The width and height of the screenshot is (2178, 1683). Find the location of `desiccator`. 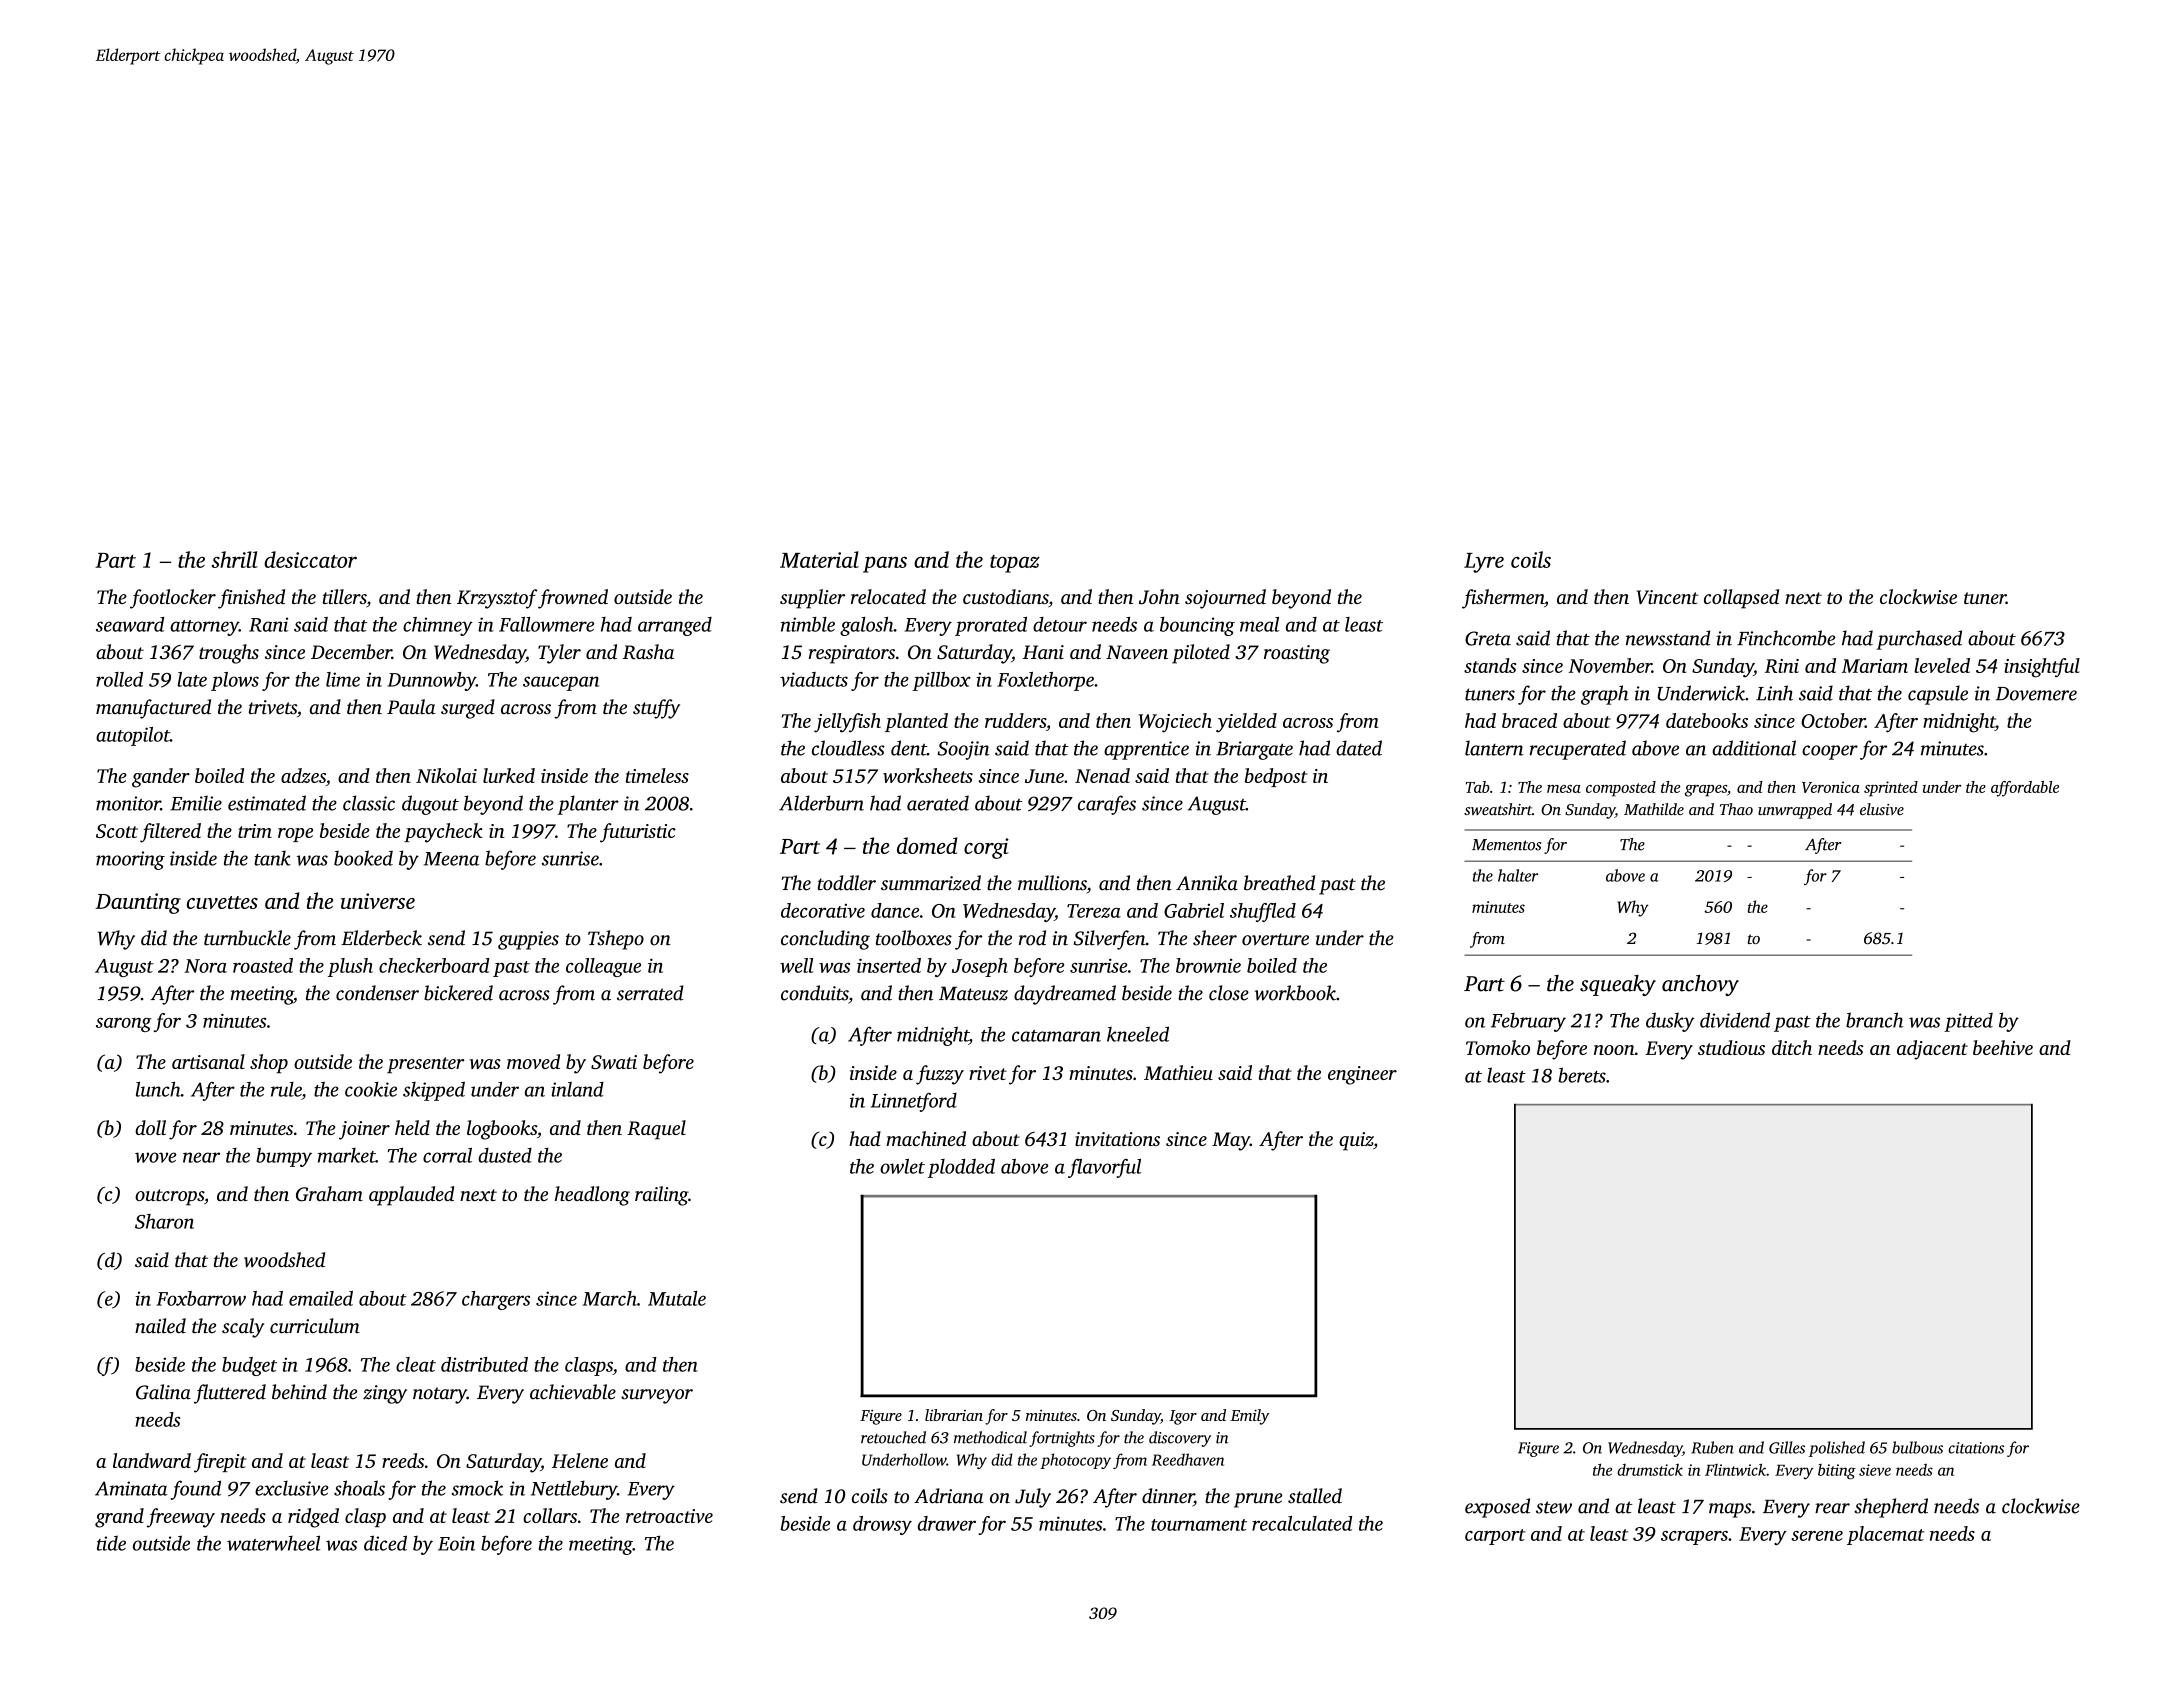

desiccator is located at coordinates (310, 559).
